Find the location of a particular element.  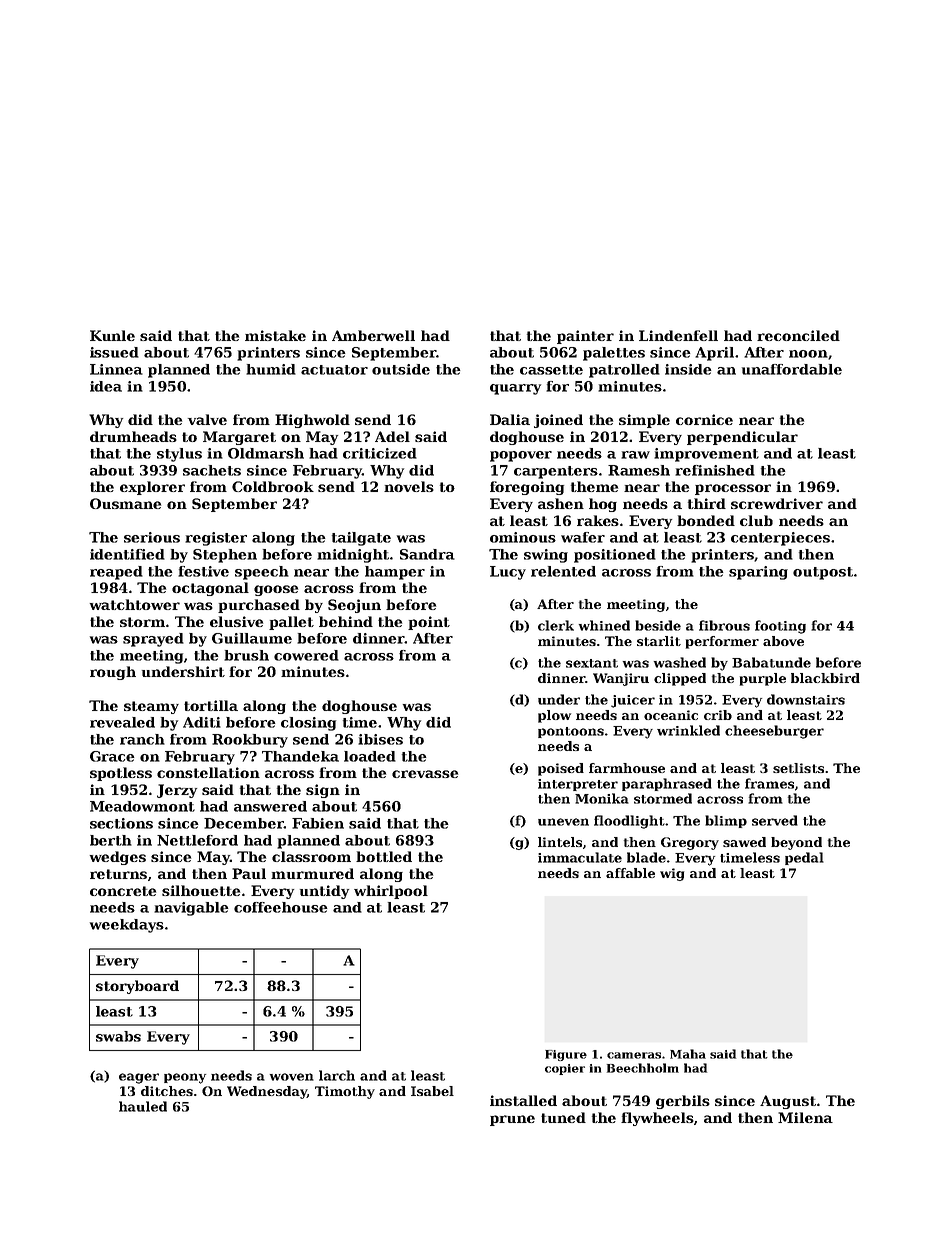

Thandeka is located at coordinates (300, 756).
